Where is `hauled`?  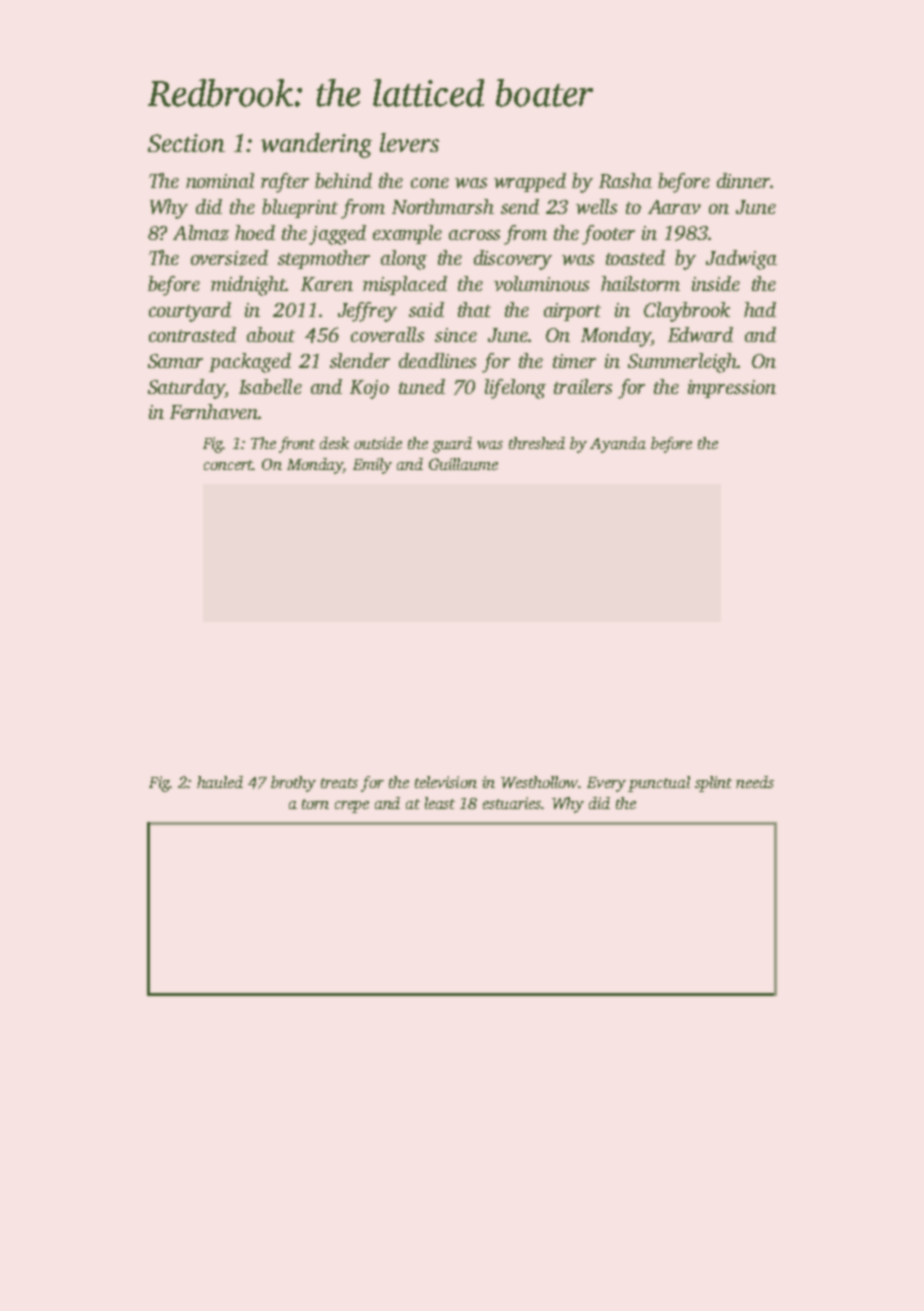
hauled is located at coordinates (220, 782).
